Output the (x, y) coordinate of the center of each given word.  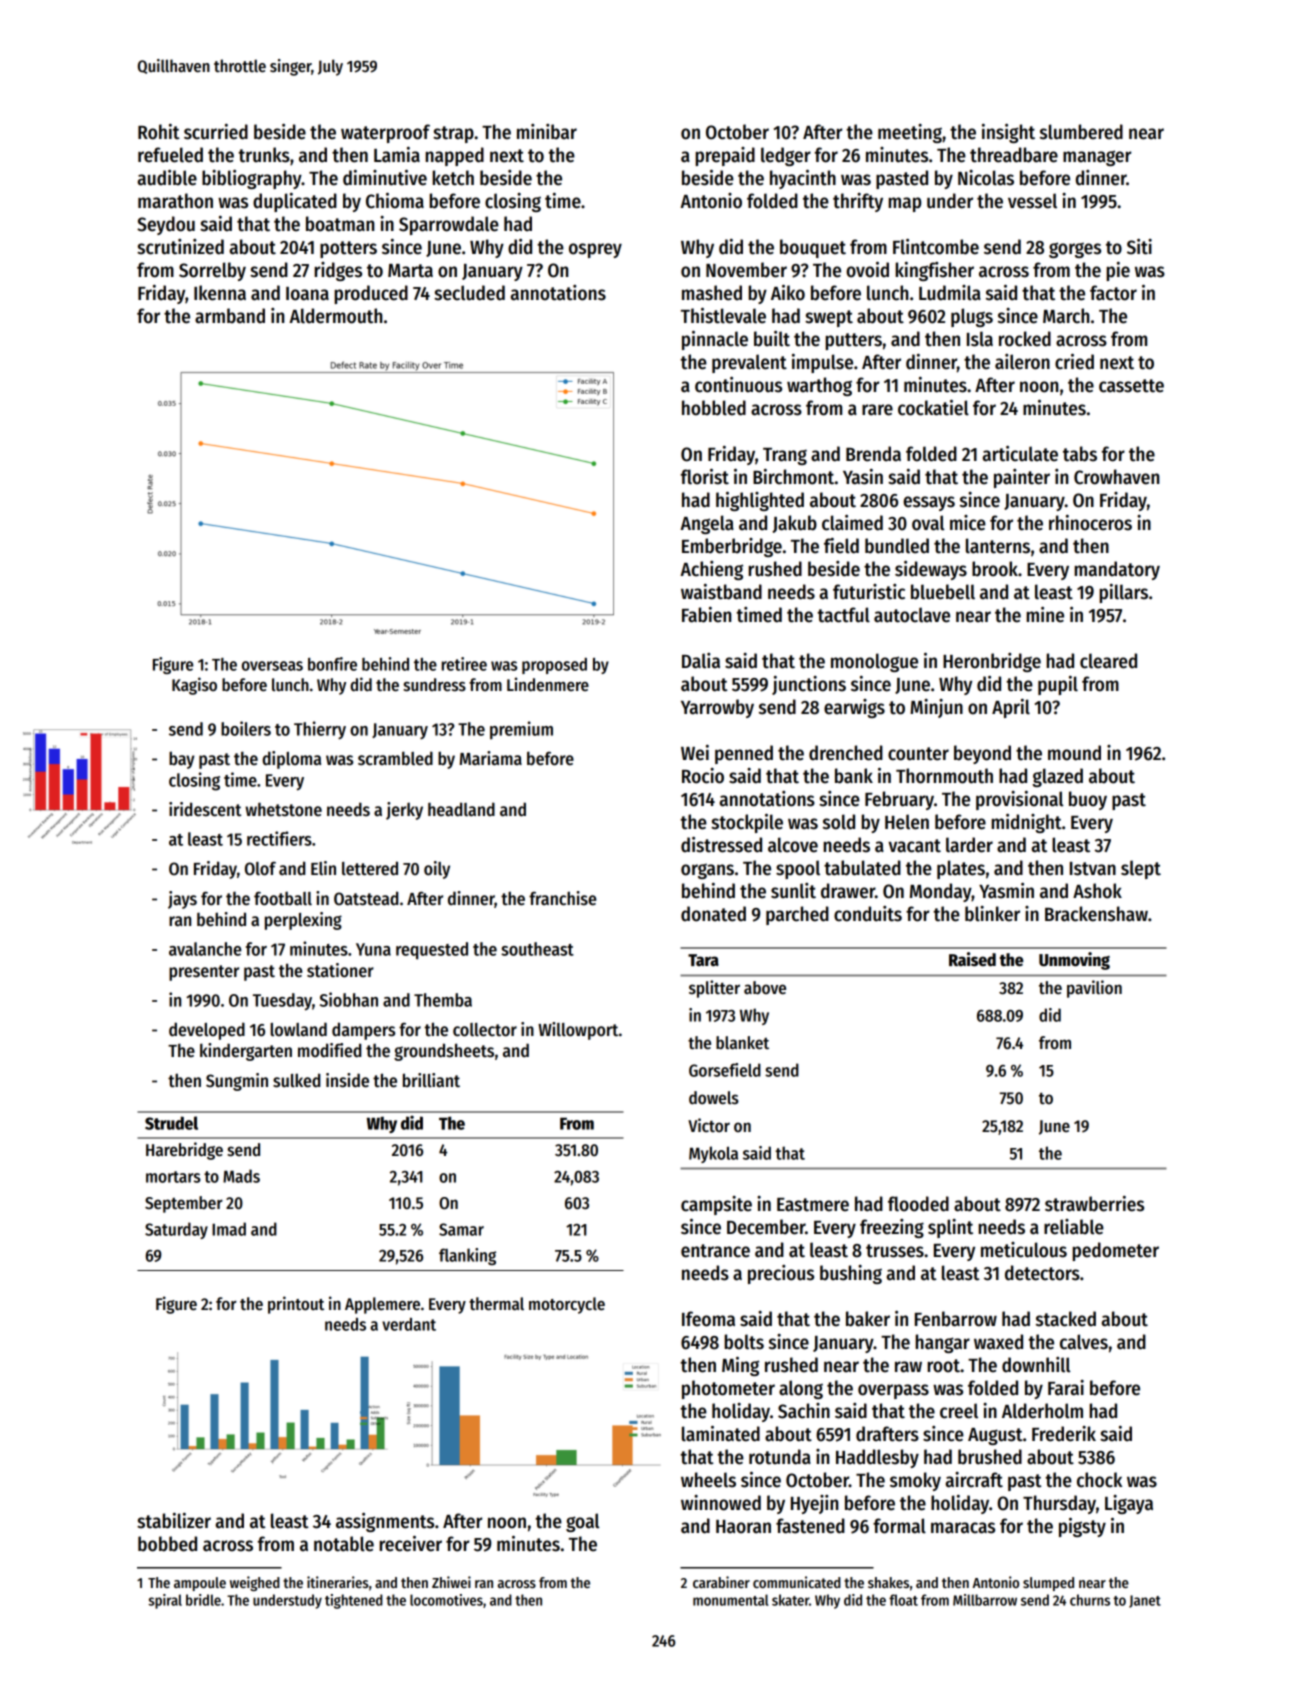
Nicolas (986, 178)
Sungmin (237, 1082)
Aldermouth (335, 316)
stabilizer (174, 1521)
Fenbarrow (956, 1319)
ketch (453, 178)
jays (182, 900)
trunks (264, 155)
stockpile (747, 823)
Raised (972, 959)
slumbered (1081, 132)
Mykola (713, 1154)
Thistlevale (723, 315)
